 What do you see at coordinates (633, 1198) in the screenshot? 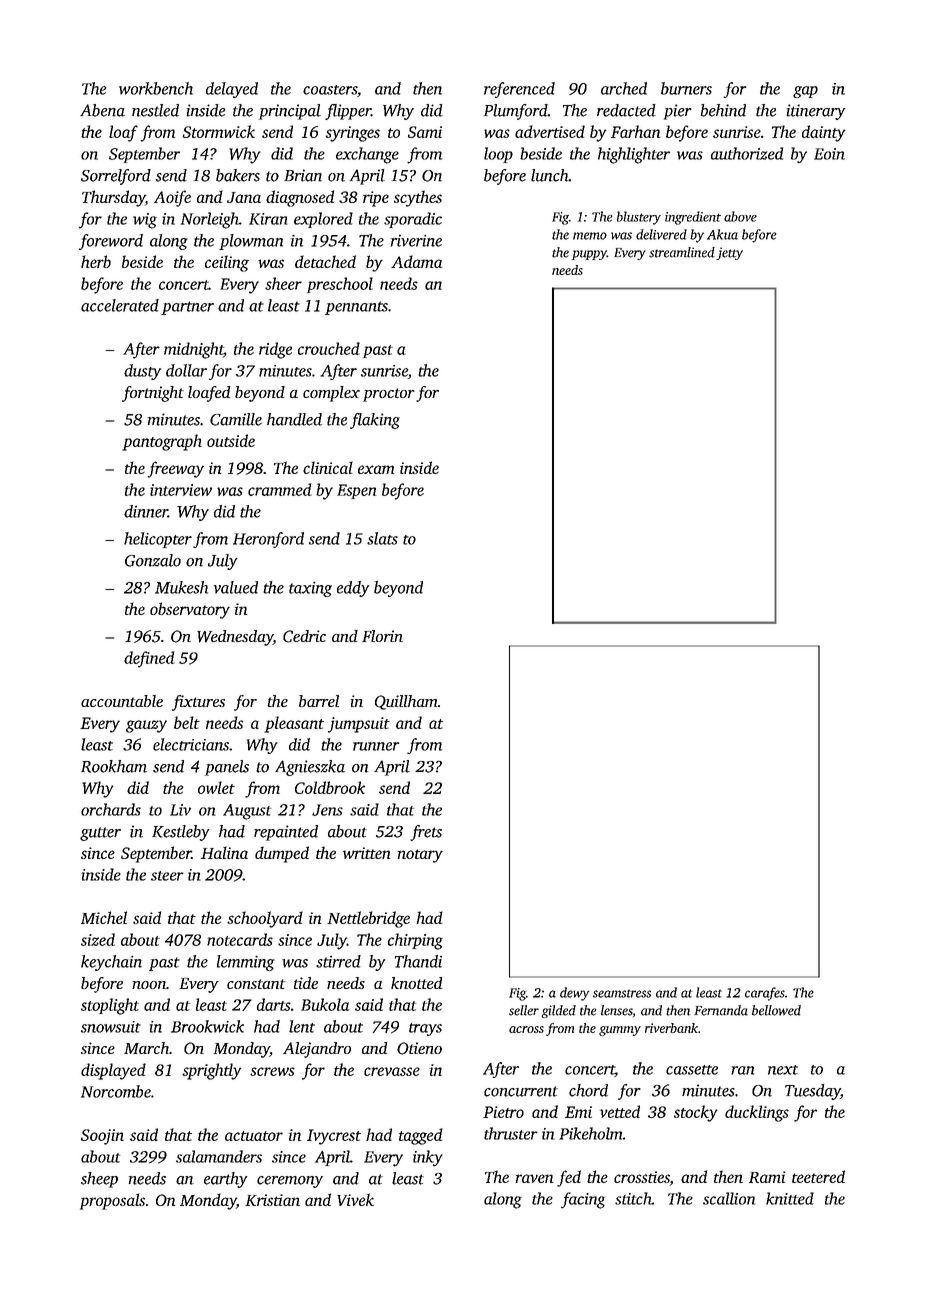
I see `stitch` at bounding box center [633, 1198].
